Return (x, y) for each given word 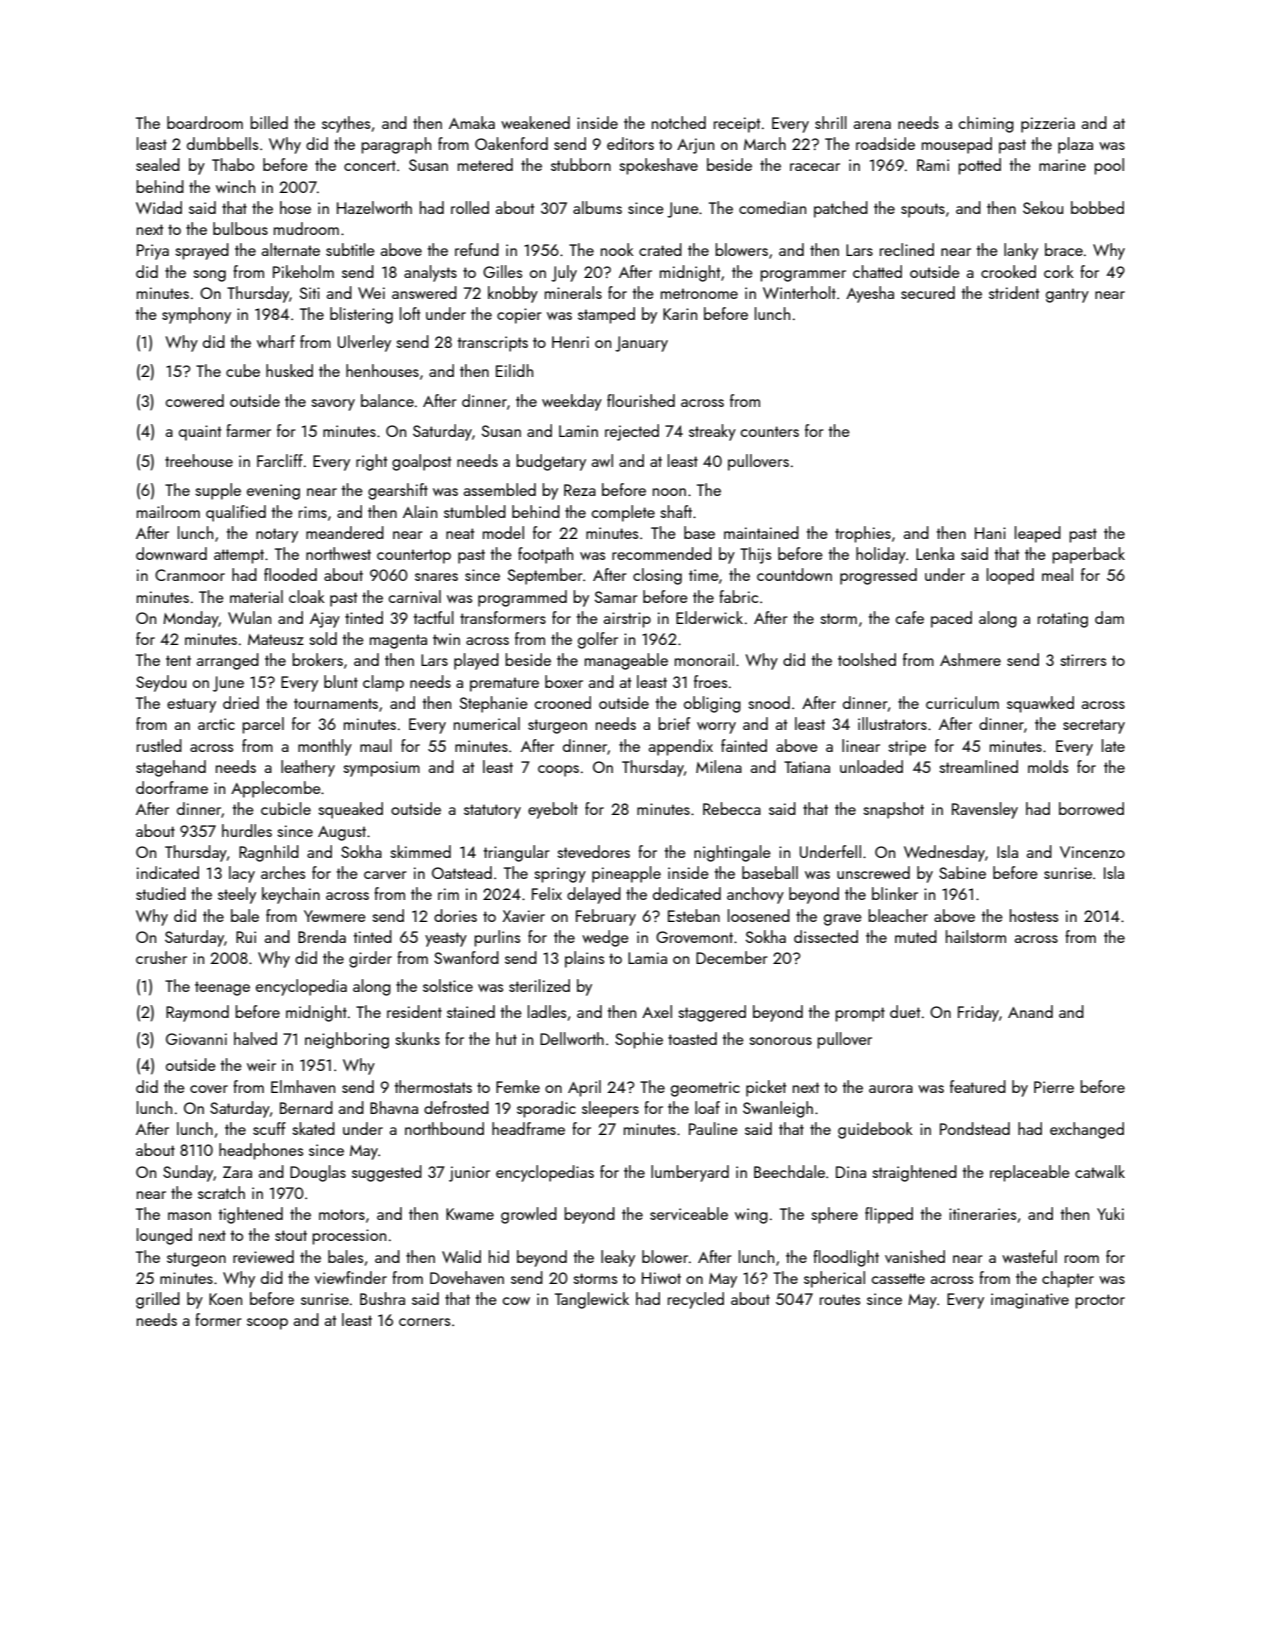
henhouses (382, 370)
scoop (267, 1324)
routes (840, 1299)
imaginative (1030, 1301)
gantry (1067, 295)
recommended (662, 553)
